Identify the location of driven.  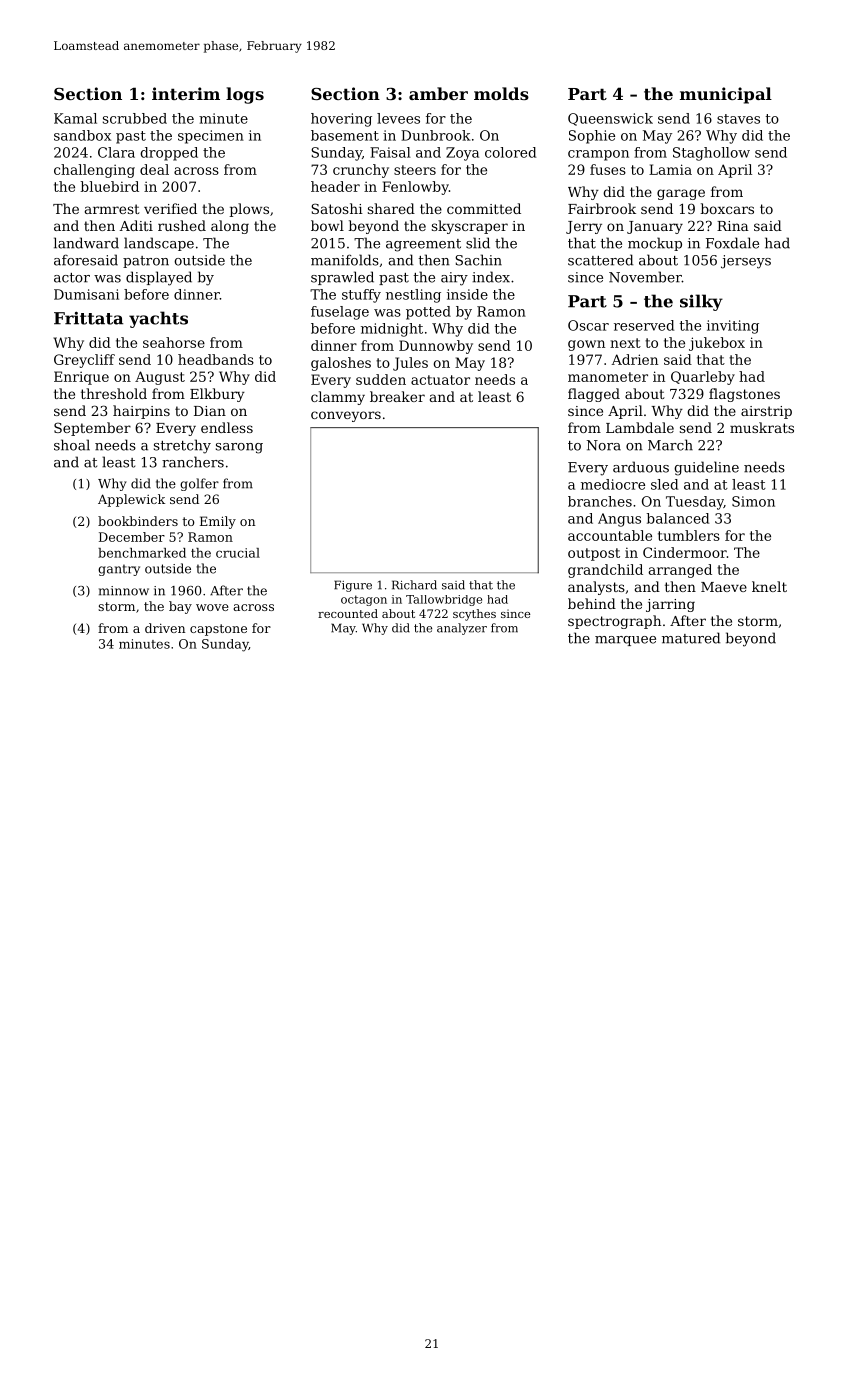
(165, 628).
